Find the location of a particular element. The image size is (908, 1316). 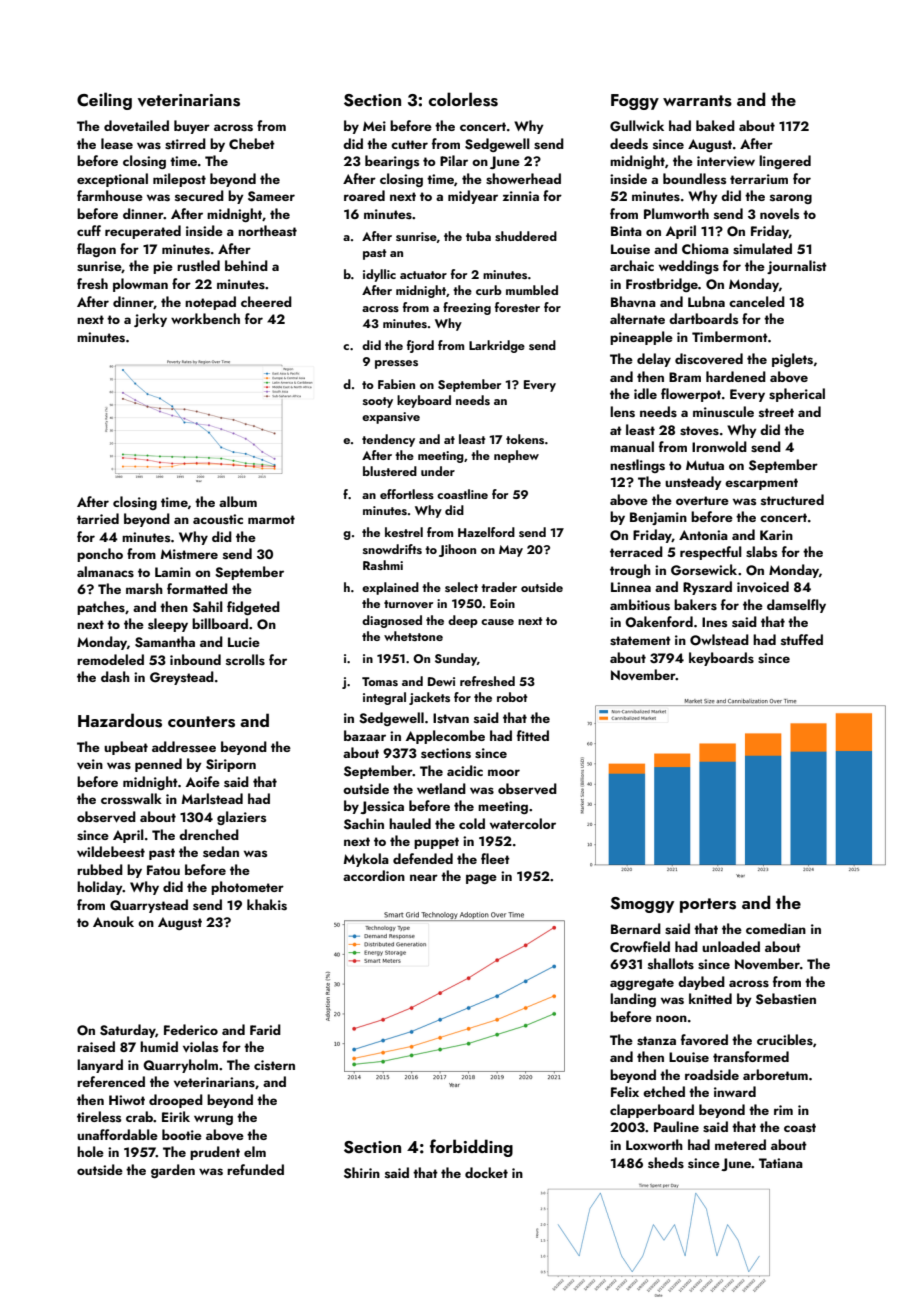

Mei is located at coordinates (374, 126).
